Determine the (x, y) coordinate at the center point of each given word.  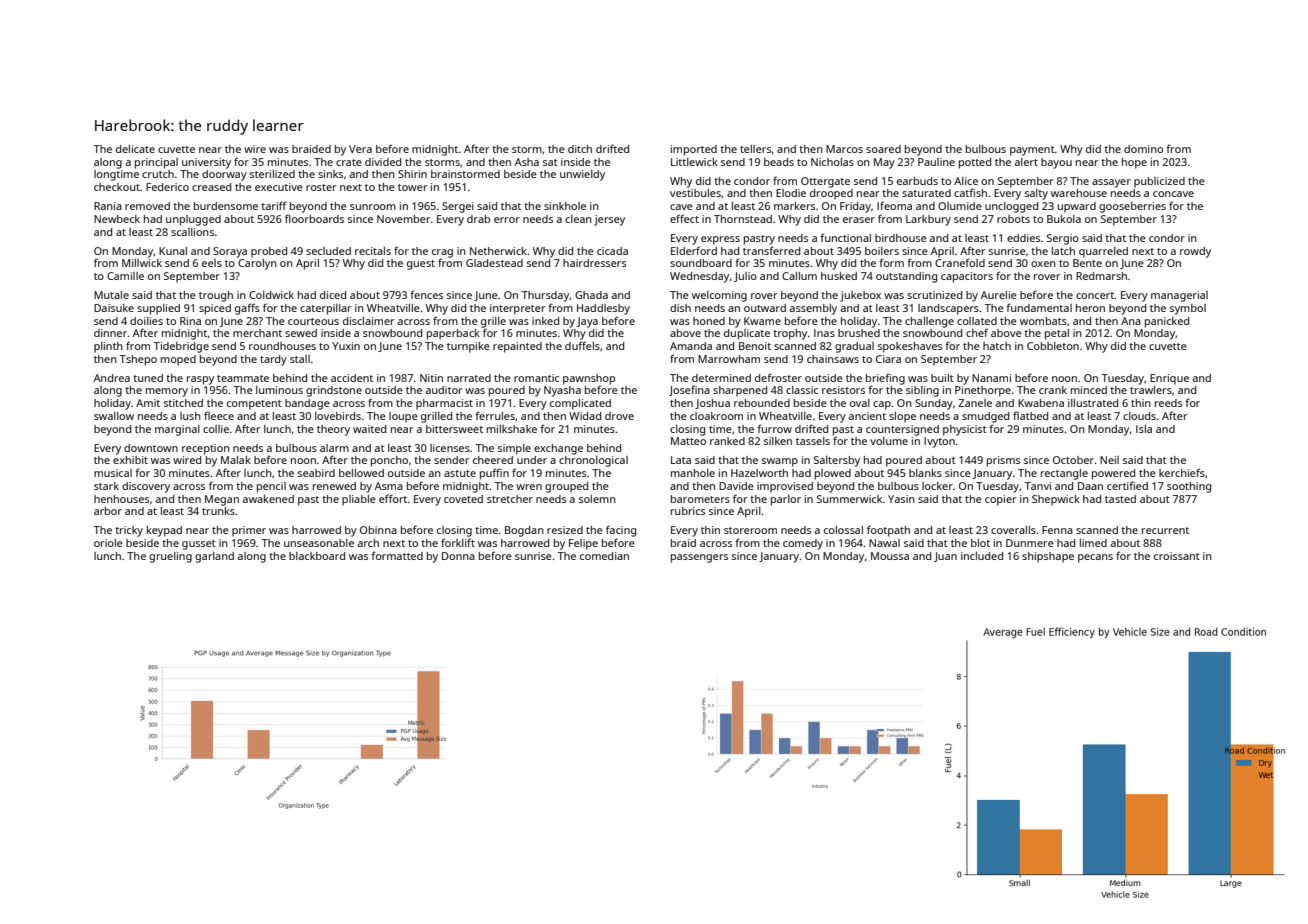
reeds (1168, 403)
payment (1032, 151)
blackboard (317, 556)
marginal (177, 430)
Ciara (888, 359)
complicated (580, 404)
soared (883, 149)
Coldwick (271, 295)
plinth (108, 347)
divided (383, 162)
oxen (1043, 264)
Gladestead (494, 263)
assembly (813, 309)
